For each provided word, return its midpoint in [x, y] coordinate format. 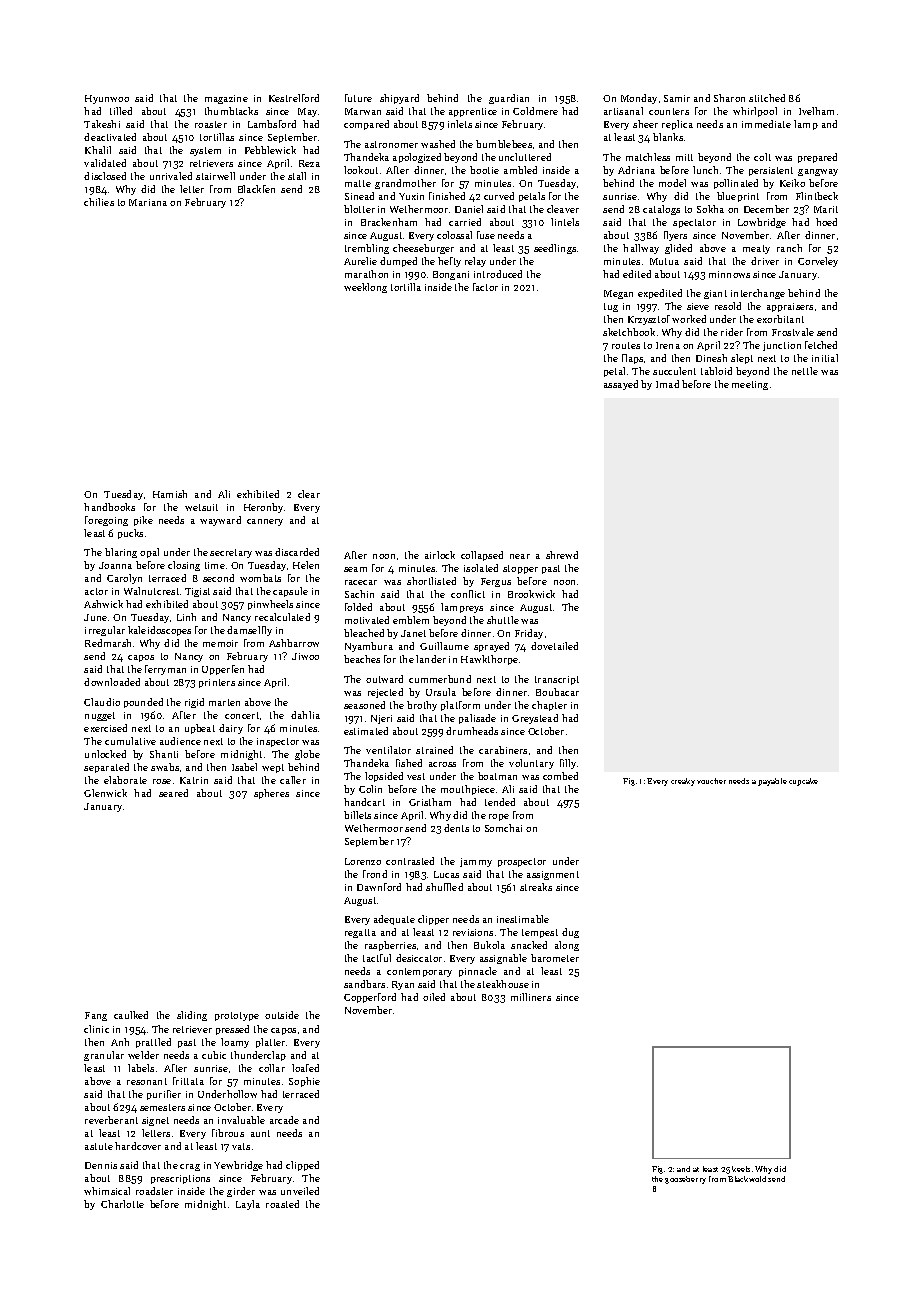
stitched [767, 98]
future [358, 98]
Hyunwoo [107, 99]
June [95, 617]
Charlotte [122, 1204]
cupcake [803, 782]
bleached [364, 633]
